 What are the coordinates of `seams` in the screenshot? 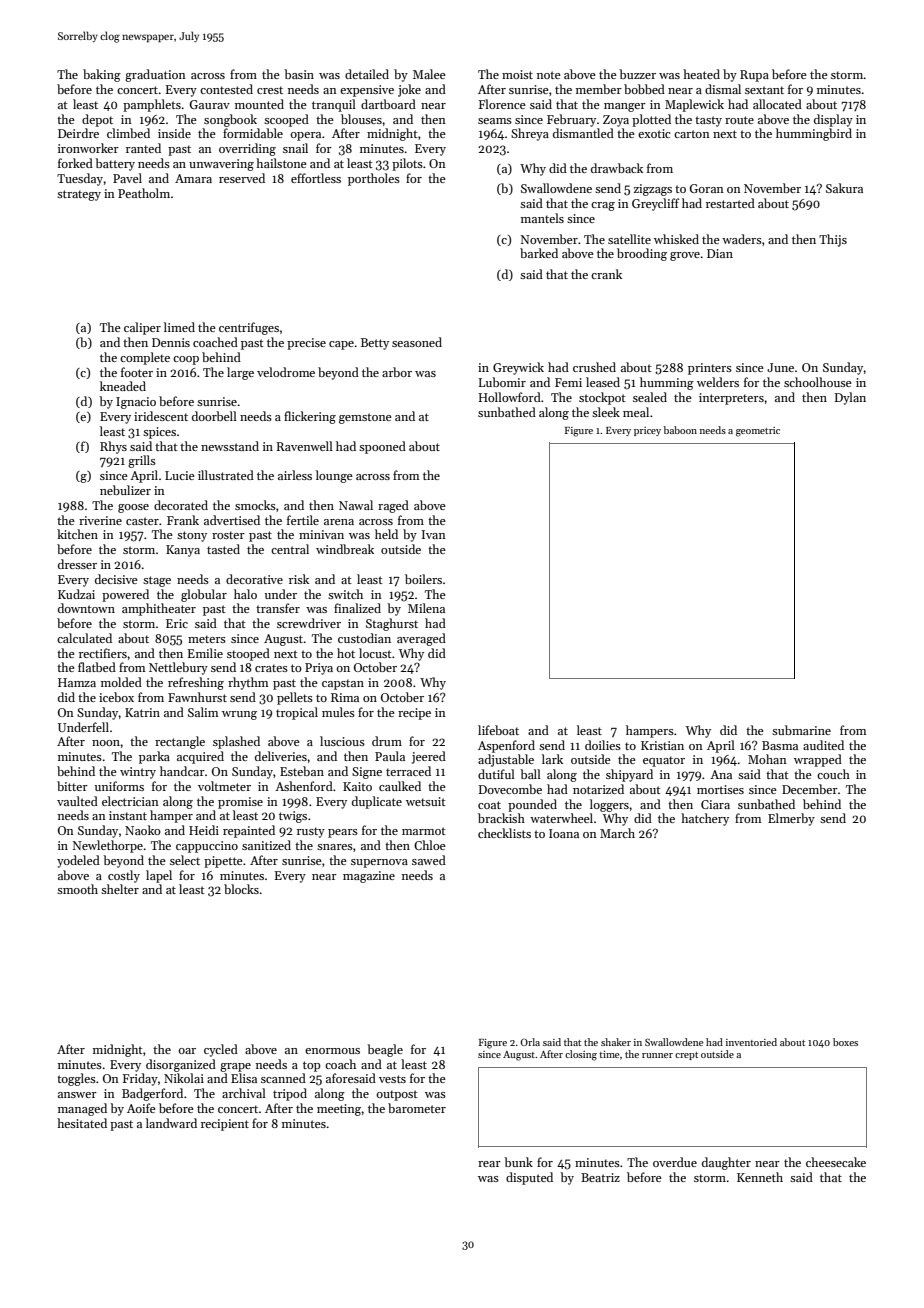 It's located at (495, 121).
